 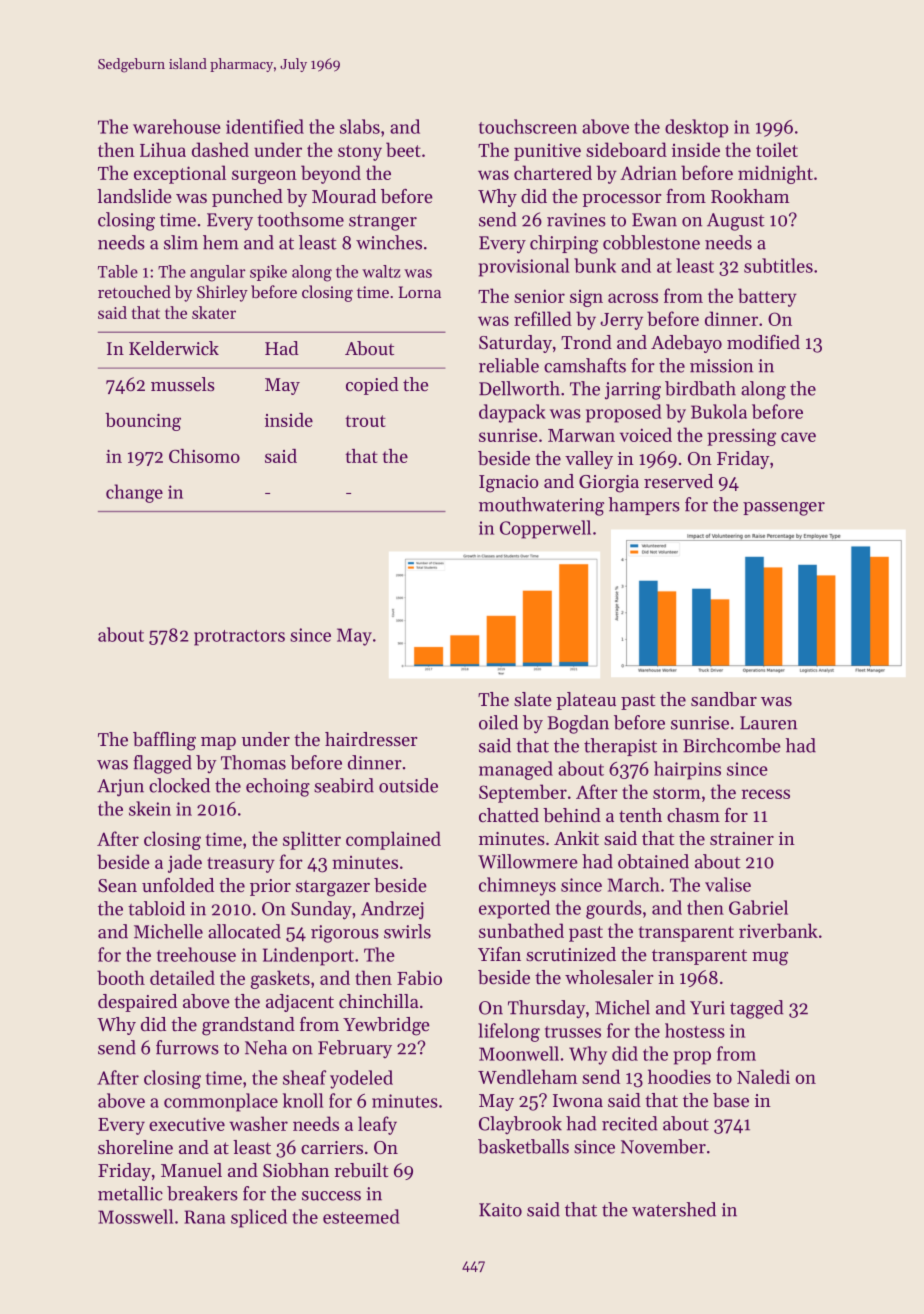 What do you see at coordinates (134, 196) in the screenshot?
I see `landslide` at bounding box center [134, 196].
